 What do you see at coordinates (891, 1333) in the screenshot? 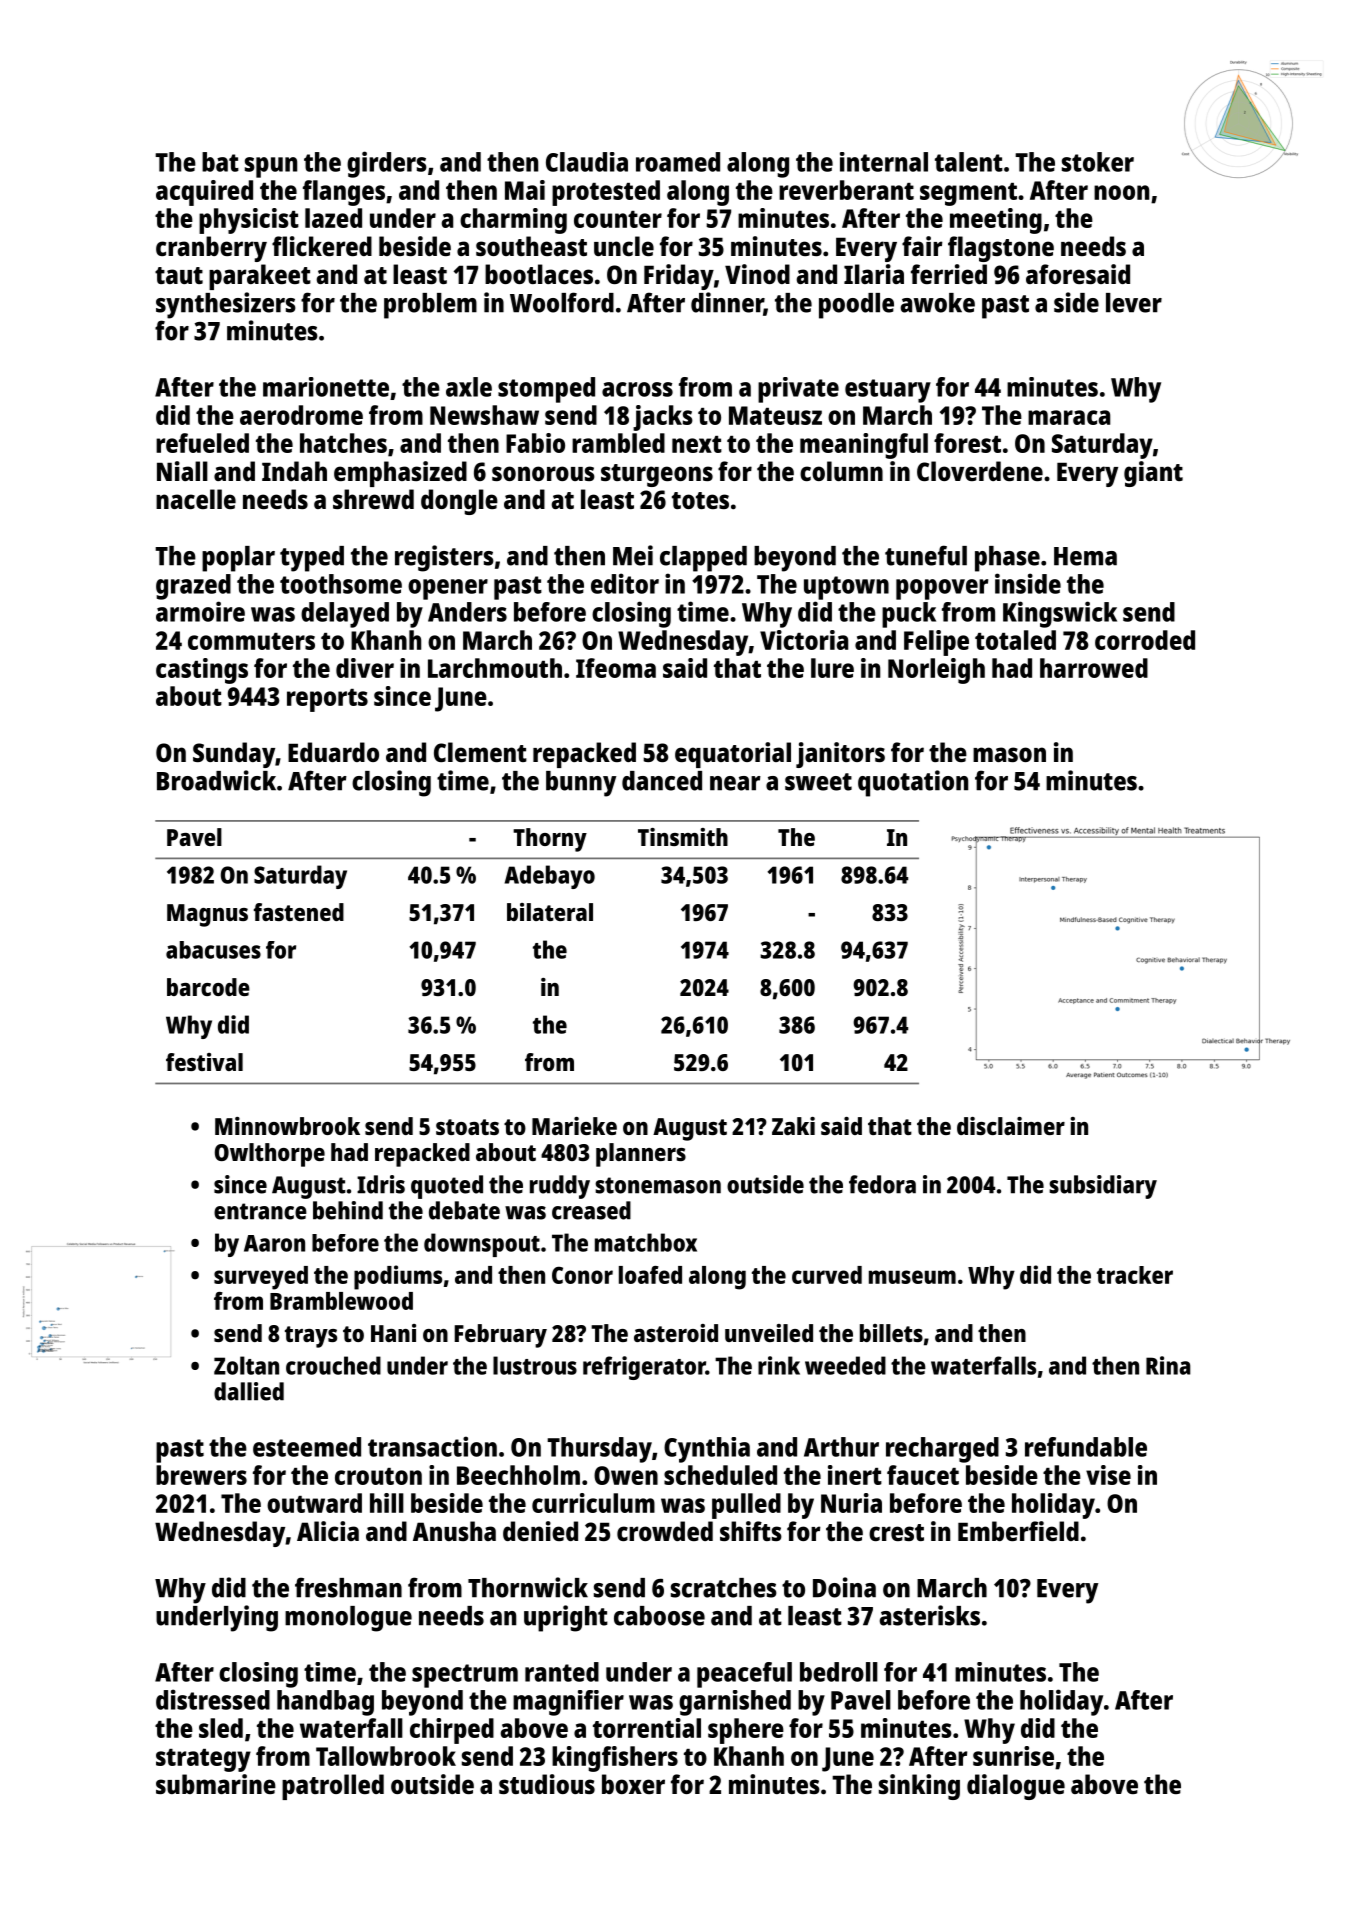
I see `billets` at bounding box center [891, 1333].
